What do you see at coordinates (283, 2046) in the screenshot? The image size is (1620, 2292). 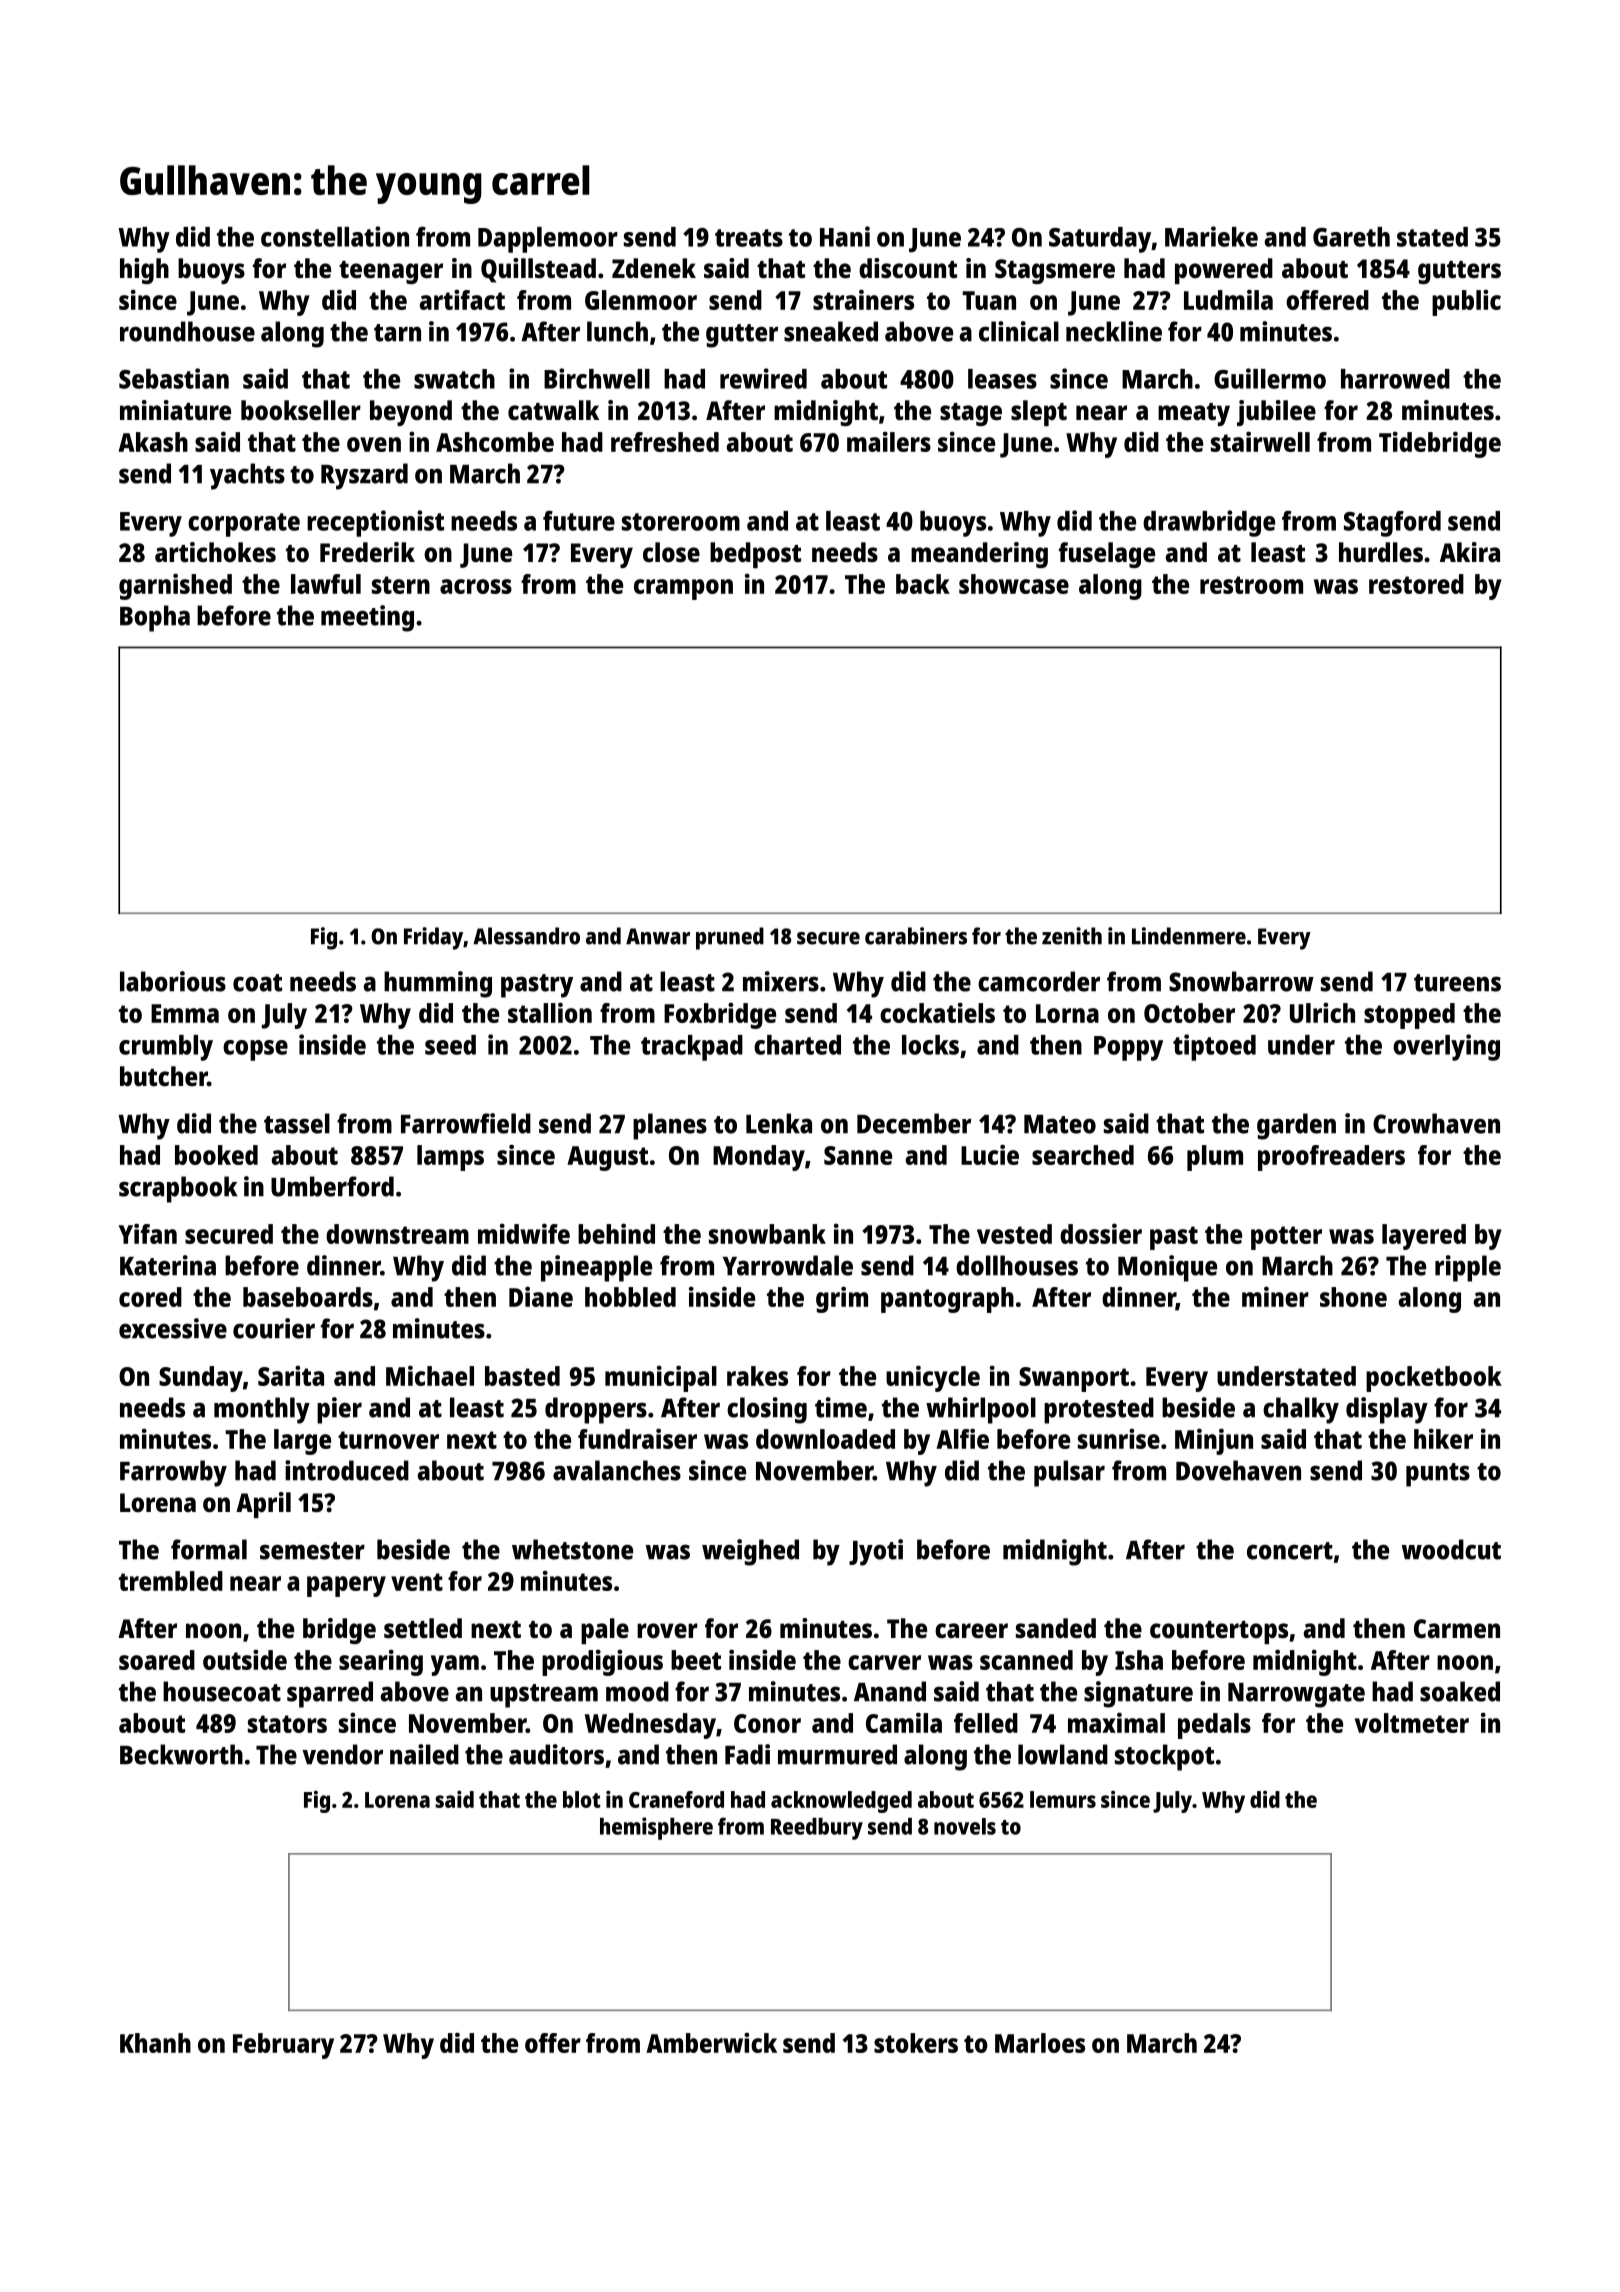 I see `February` at bounding box center [283, 2046].
